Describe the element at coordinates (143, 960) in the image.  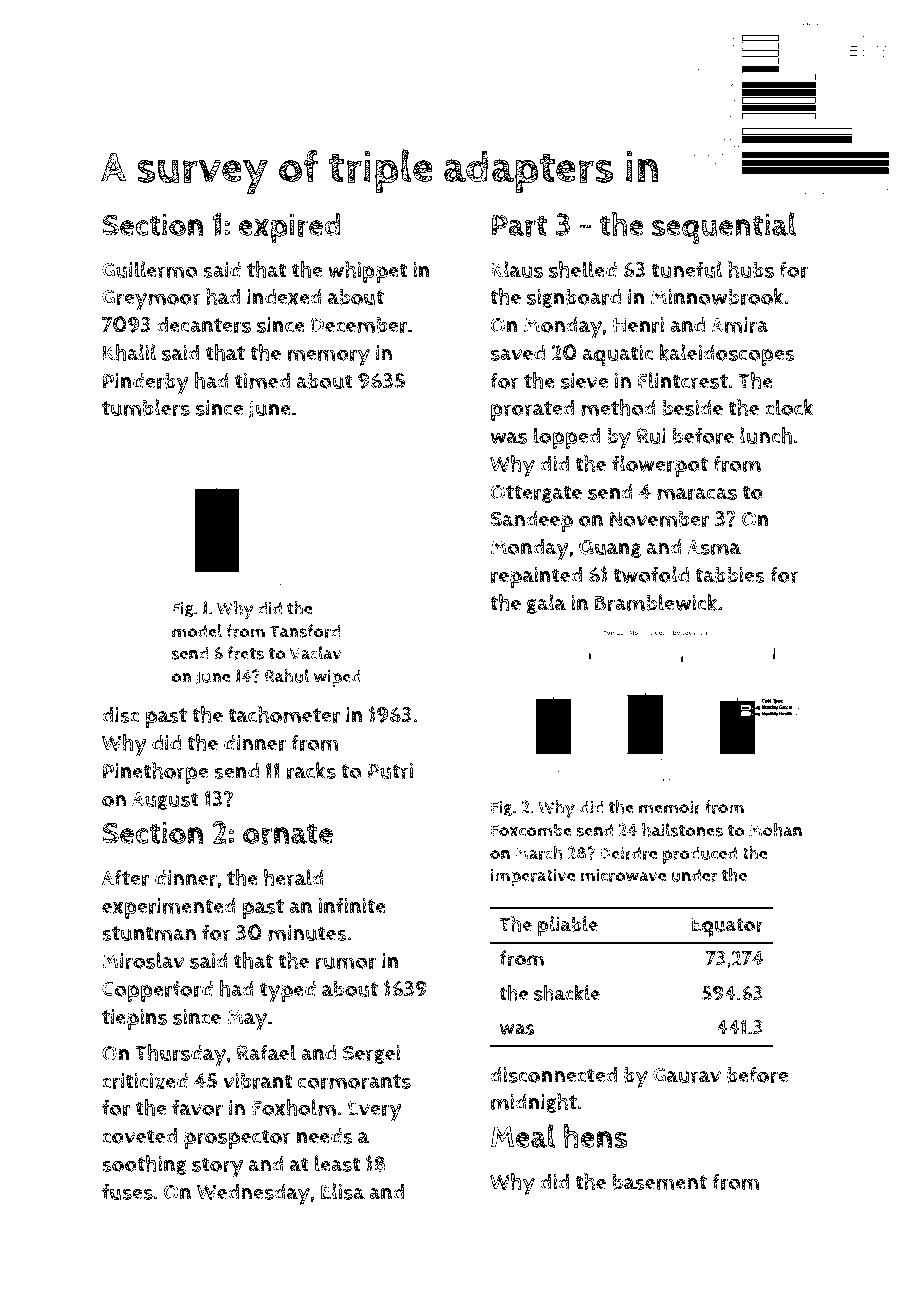
I see `Miroslav` at that location.
